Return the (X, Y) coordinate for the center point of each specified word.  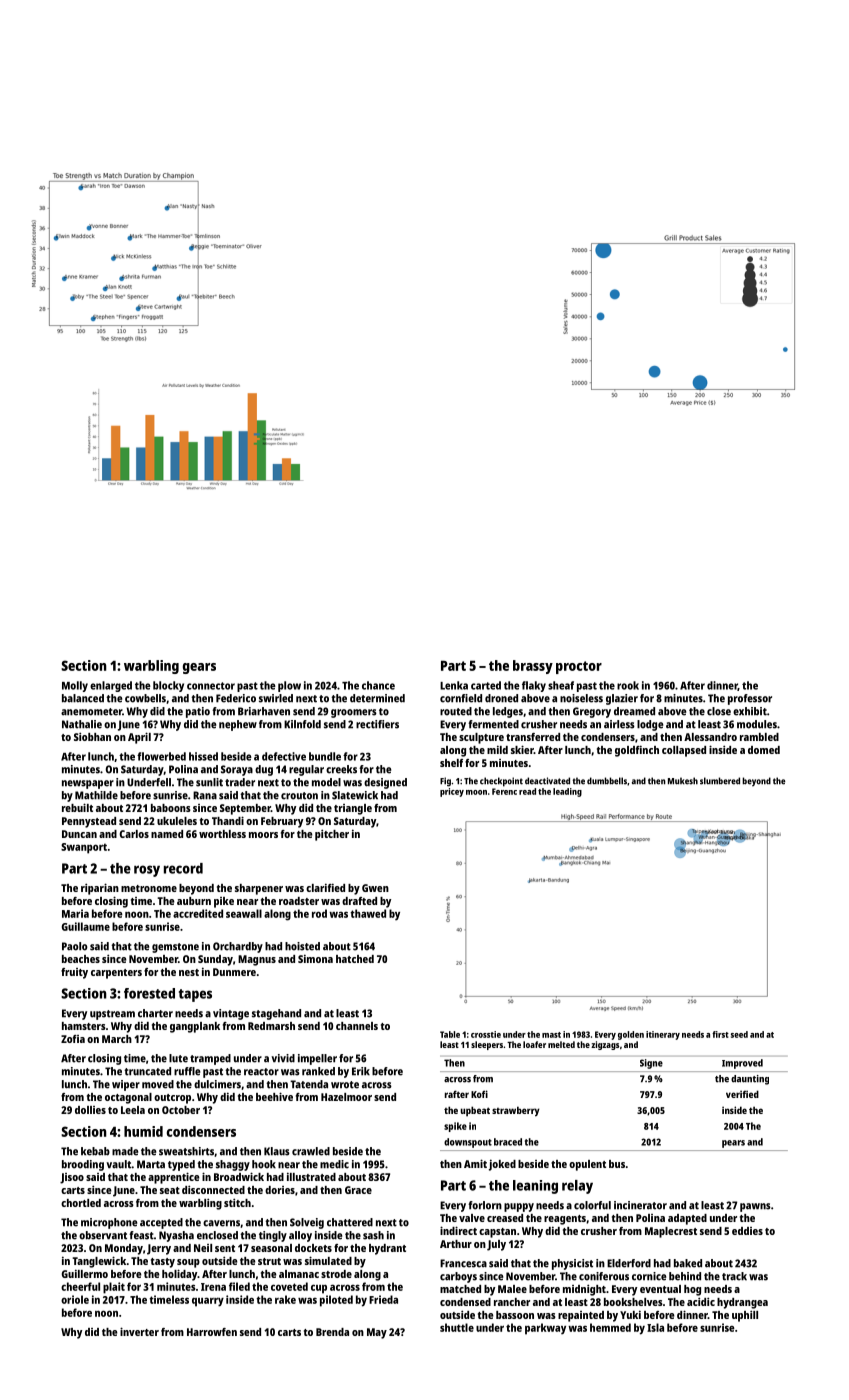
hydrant (387, 1249)
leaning (535, 1187)
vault (118, 1164)
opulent (587, 1165)
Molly (75, 686)
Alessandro (710, 737)
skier (522, 749)
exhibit (750, 711)
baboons (171, 808)
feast (141, 1235)
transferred (533, 737)
